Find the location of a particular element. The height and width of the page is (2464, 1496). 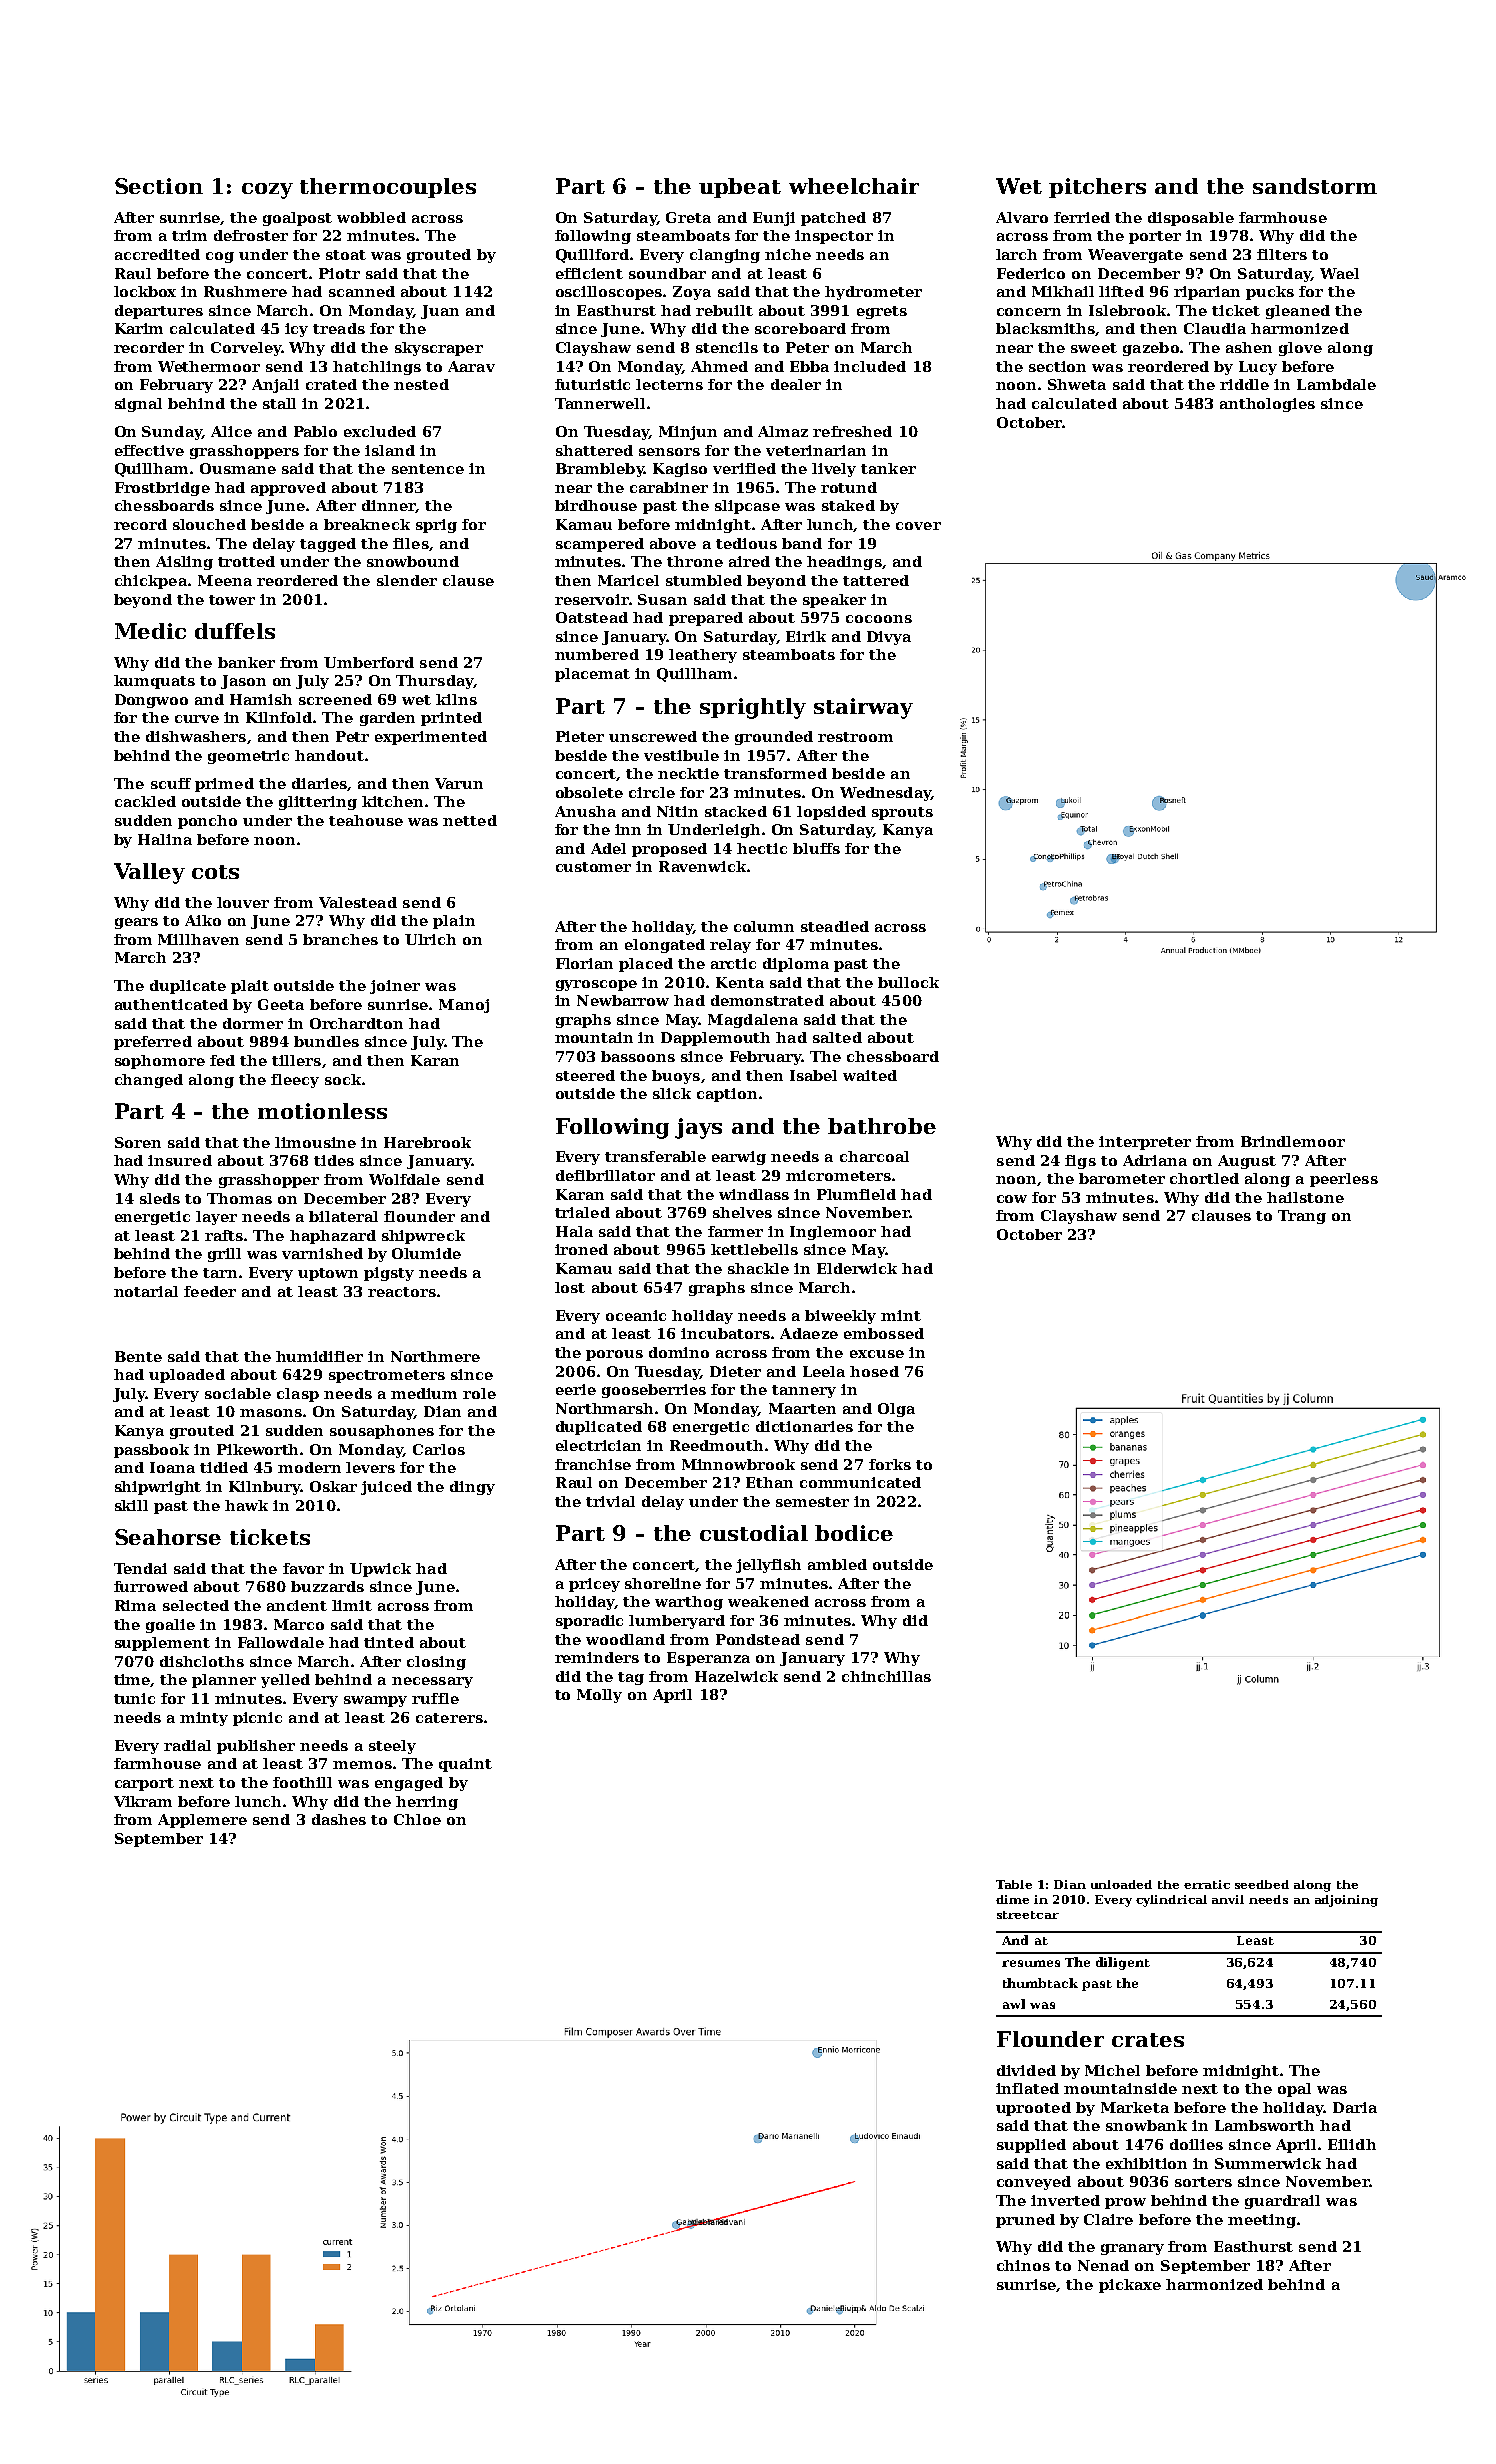

wheelchair is located at coordinates (854, 186).
